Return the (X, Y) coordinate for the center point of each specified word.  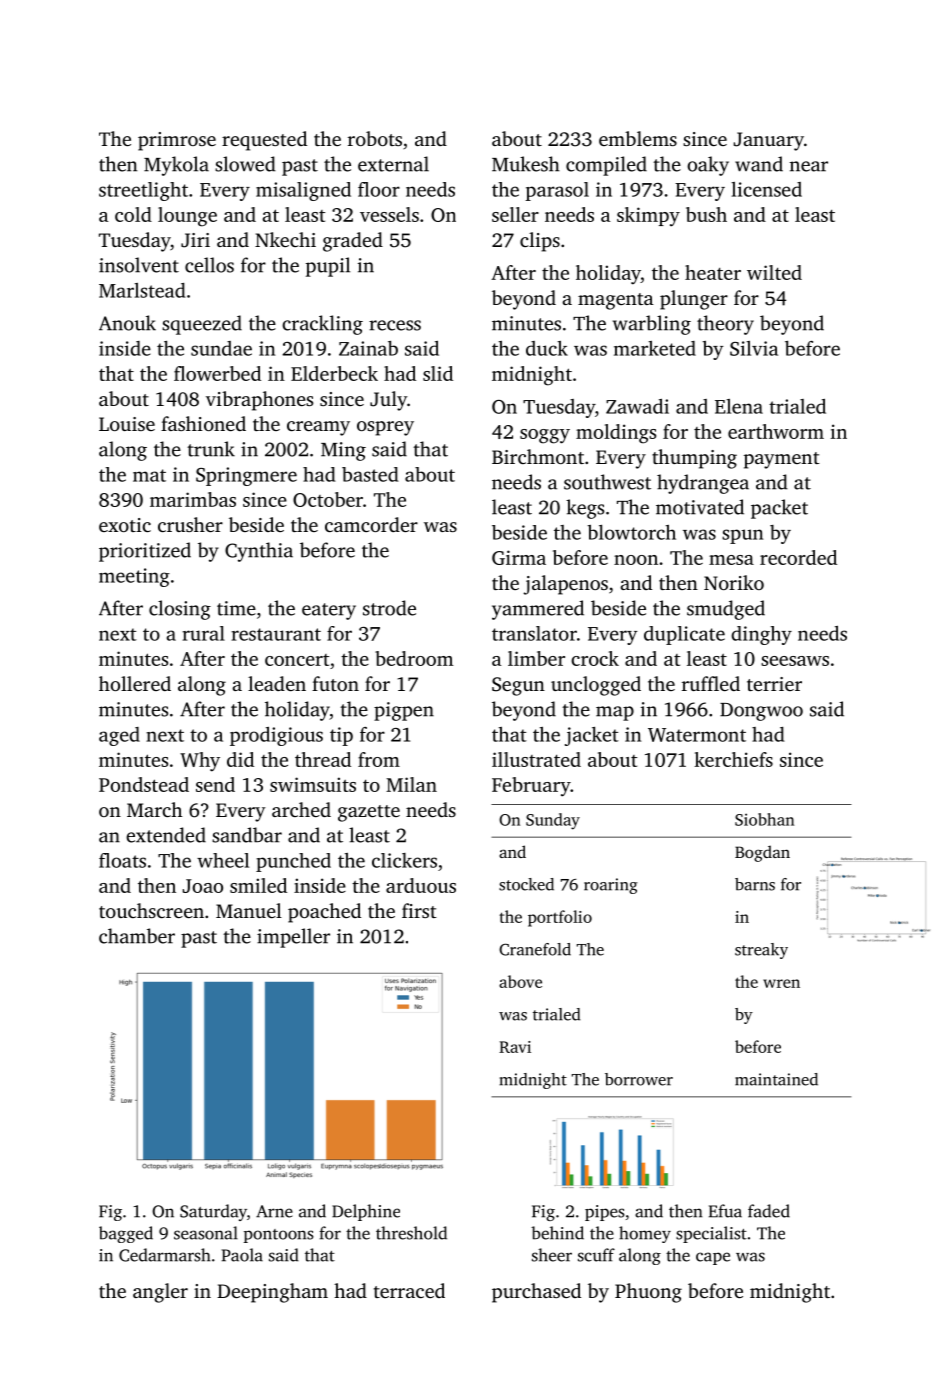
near (809, 166)
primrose (177, 141)
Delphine (366, 1212)
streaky (761, 951)
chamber (137, 936)
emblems (638, 138)
